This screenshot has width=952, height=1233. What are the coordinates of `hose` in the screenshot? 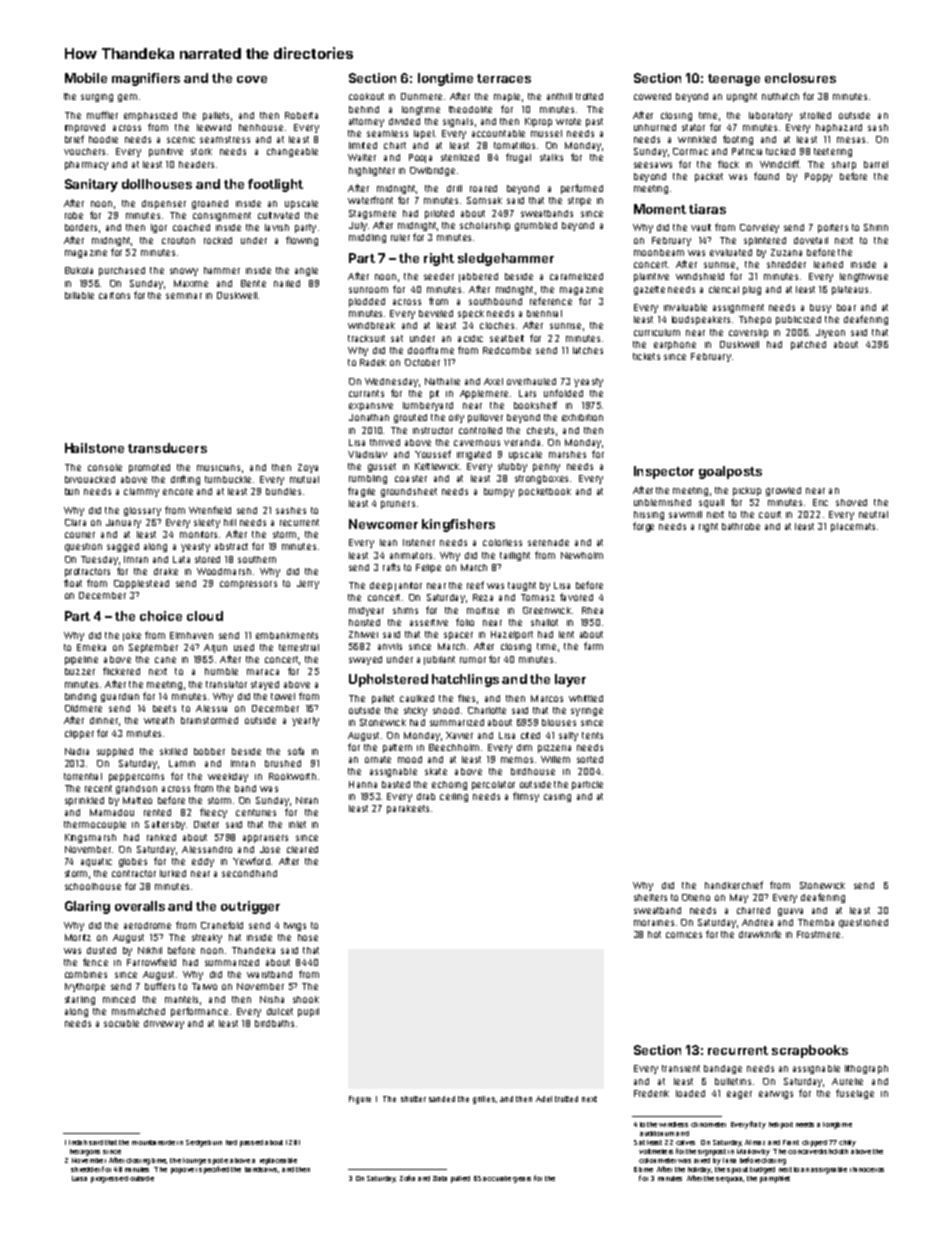 It's located at (308, 937).
